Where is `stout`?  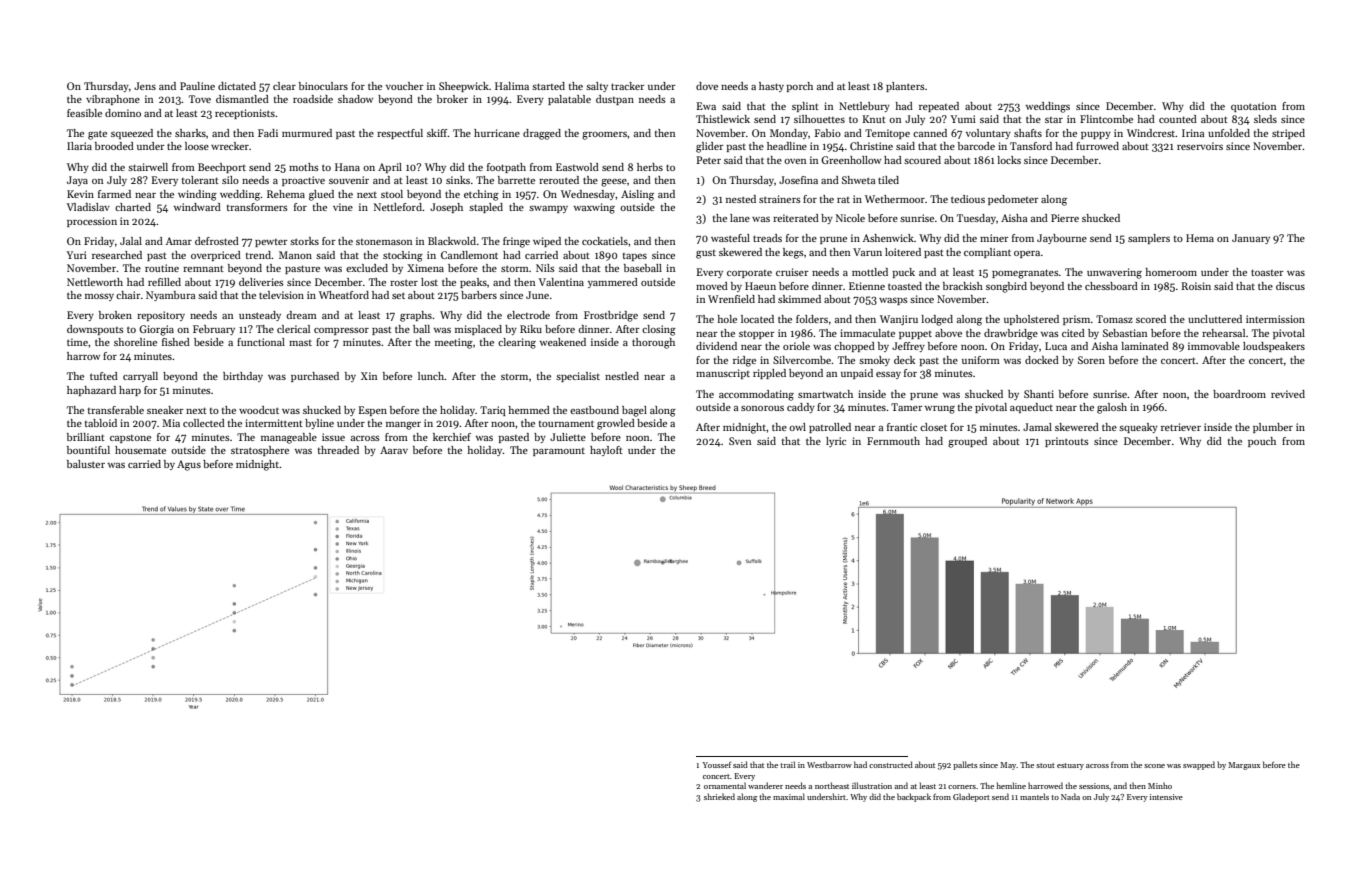
stout is located at coordinates (1045, 765).
